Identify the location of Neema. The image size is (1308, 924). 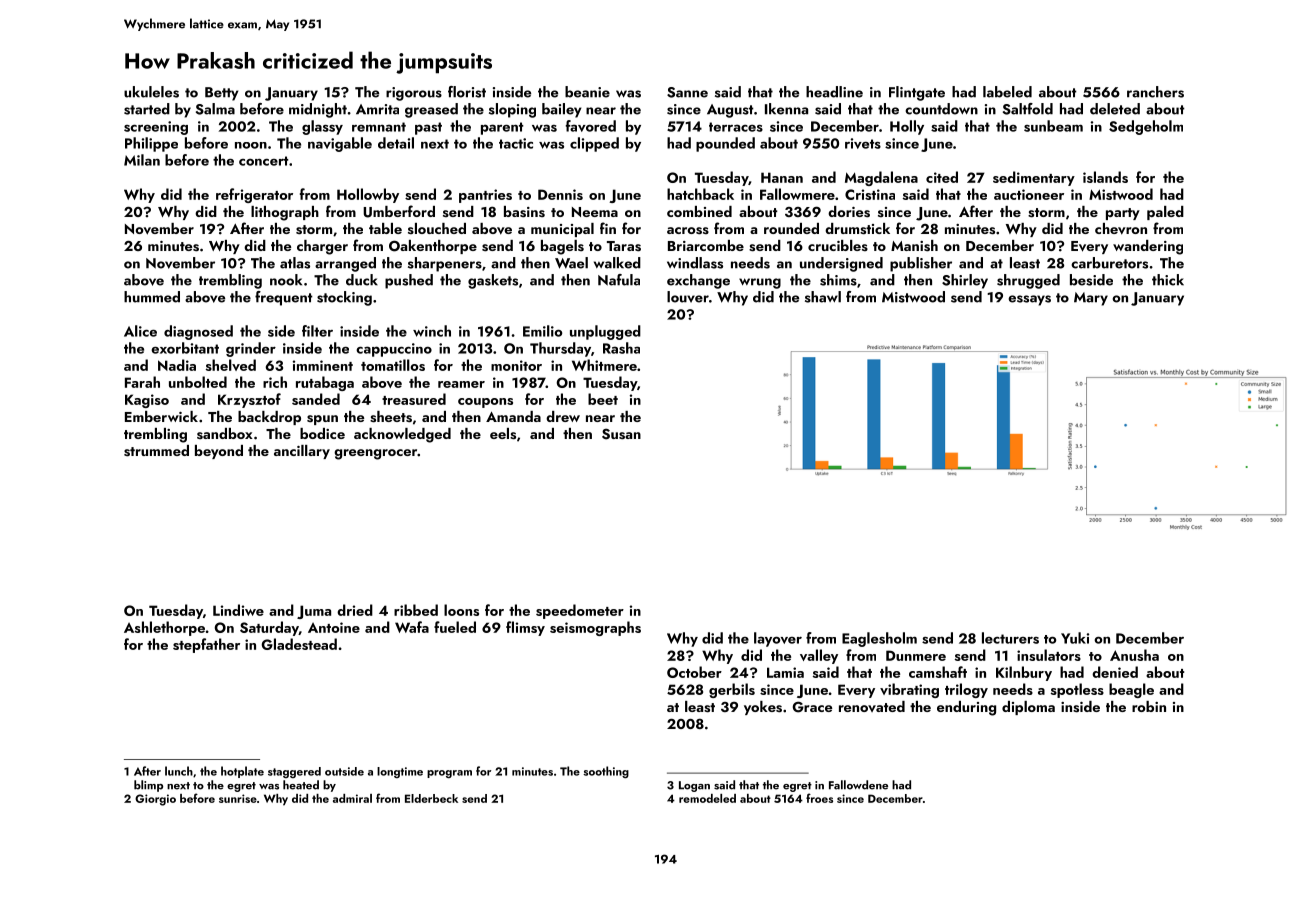
(595, 212).
